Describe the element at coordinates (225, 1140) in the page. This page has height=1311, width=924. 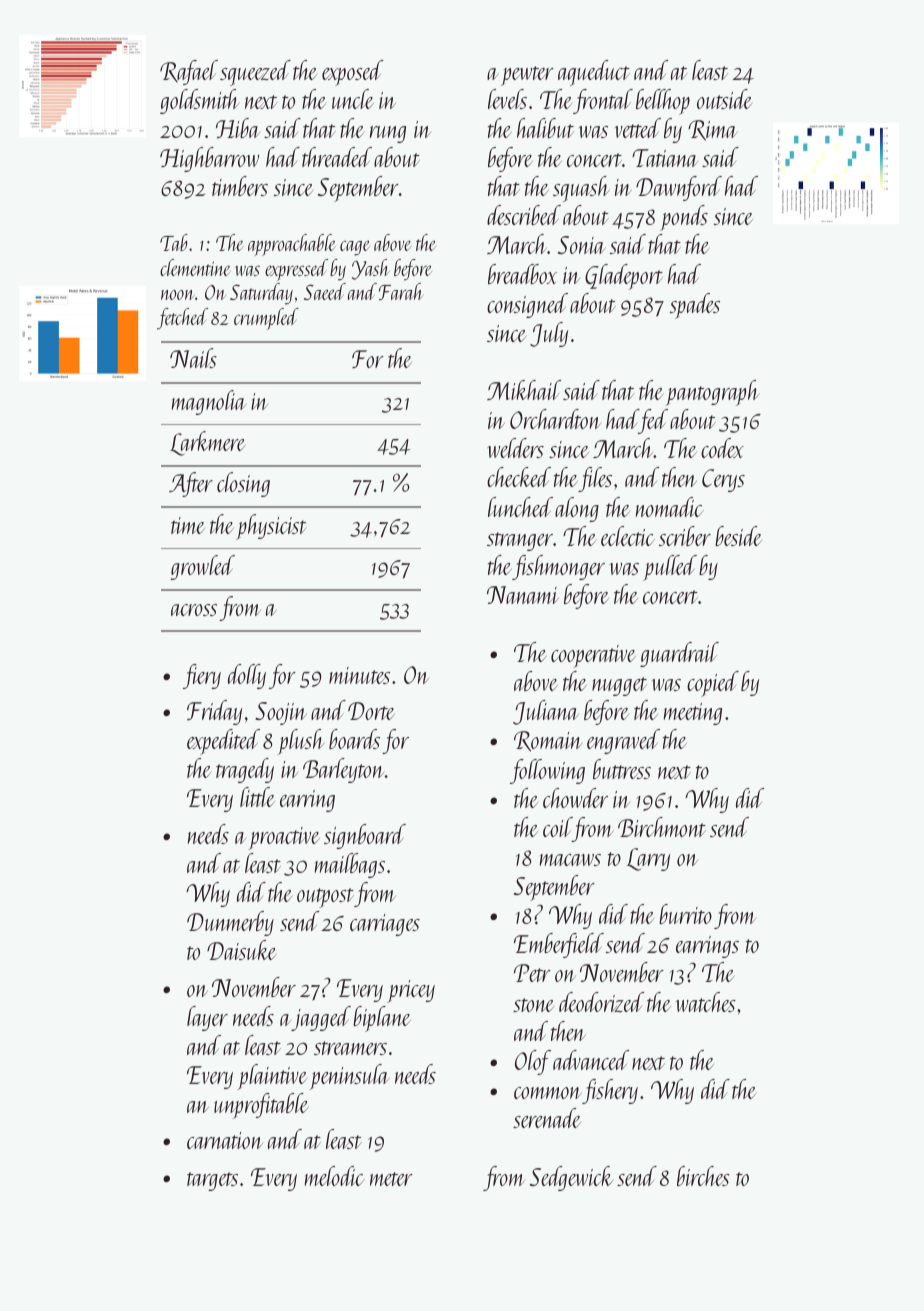
I see `carnation` at that location.
